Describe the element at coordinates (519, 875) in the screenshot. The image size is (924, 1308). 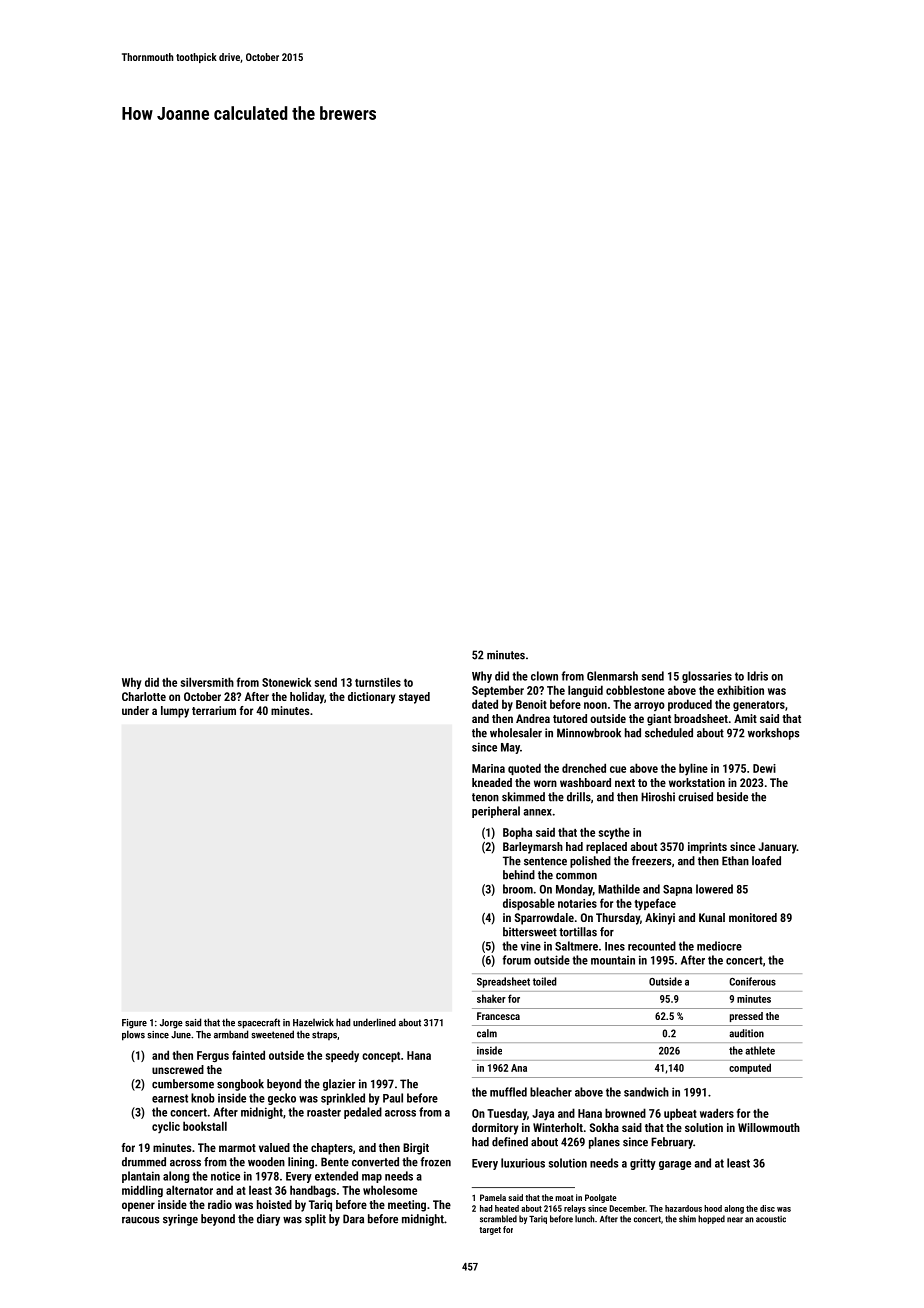
I see `behind` at that location.
